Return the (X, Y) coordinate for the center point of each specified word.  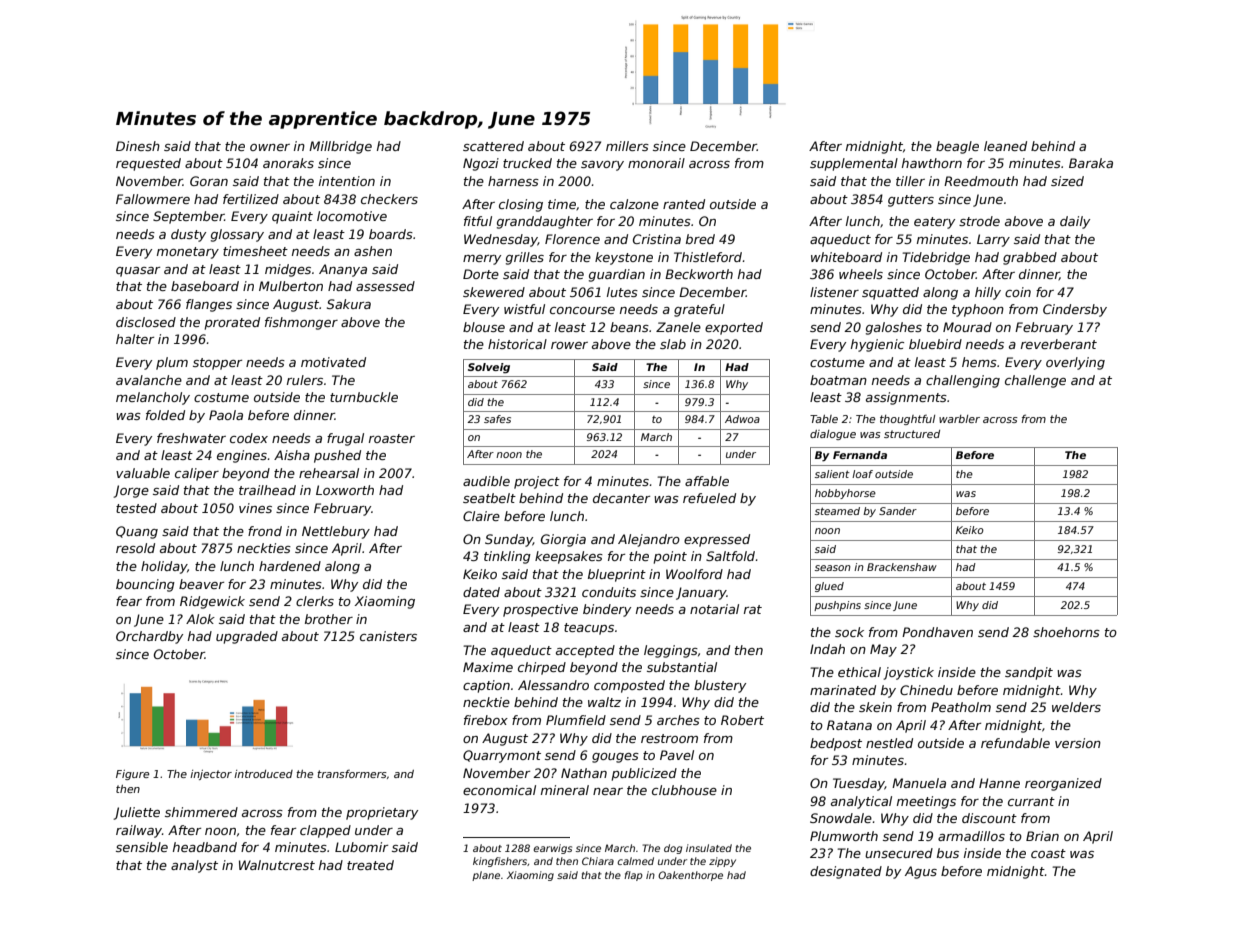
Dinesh (138, 146)
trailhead (267, 490)
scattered (493, 146)
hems (979, 362)
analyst (194, 866)
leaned (1005, 146)
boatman (838, 380)
